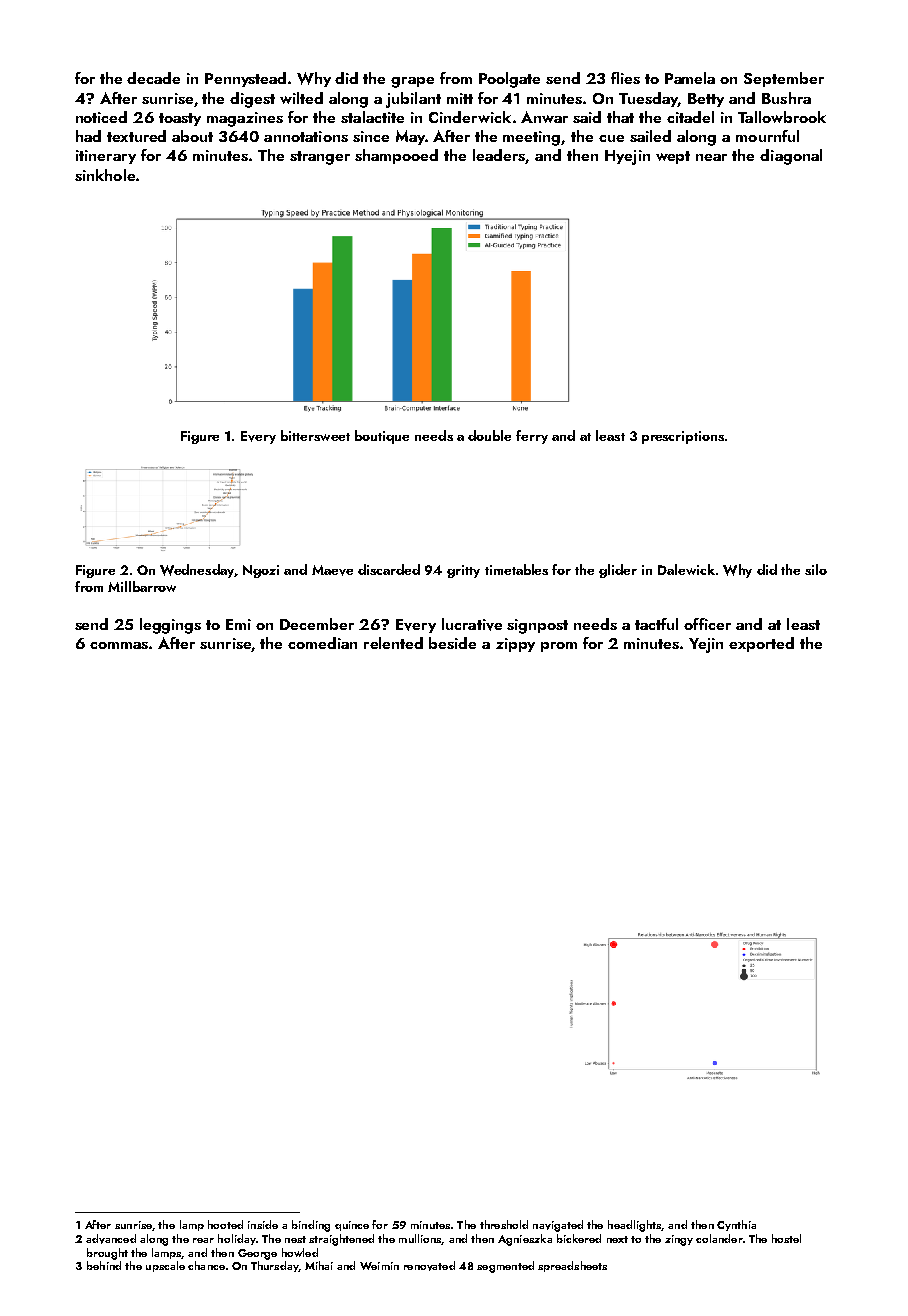 This screenshot has height=1316, width=908. What do you see at coordinates (786, 98) in the screenshot?
I see `Bushra` at bounding box center [786, 98].
